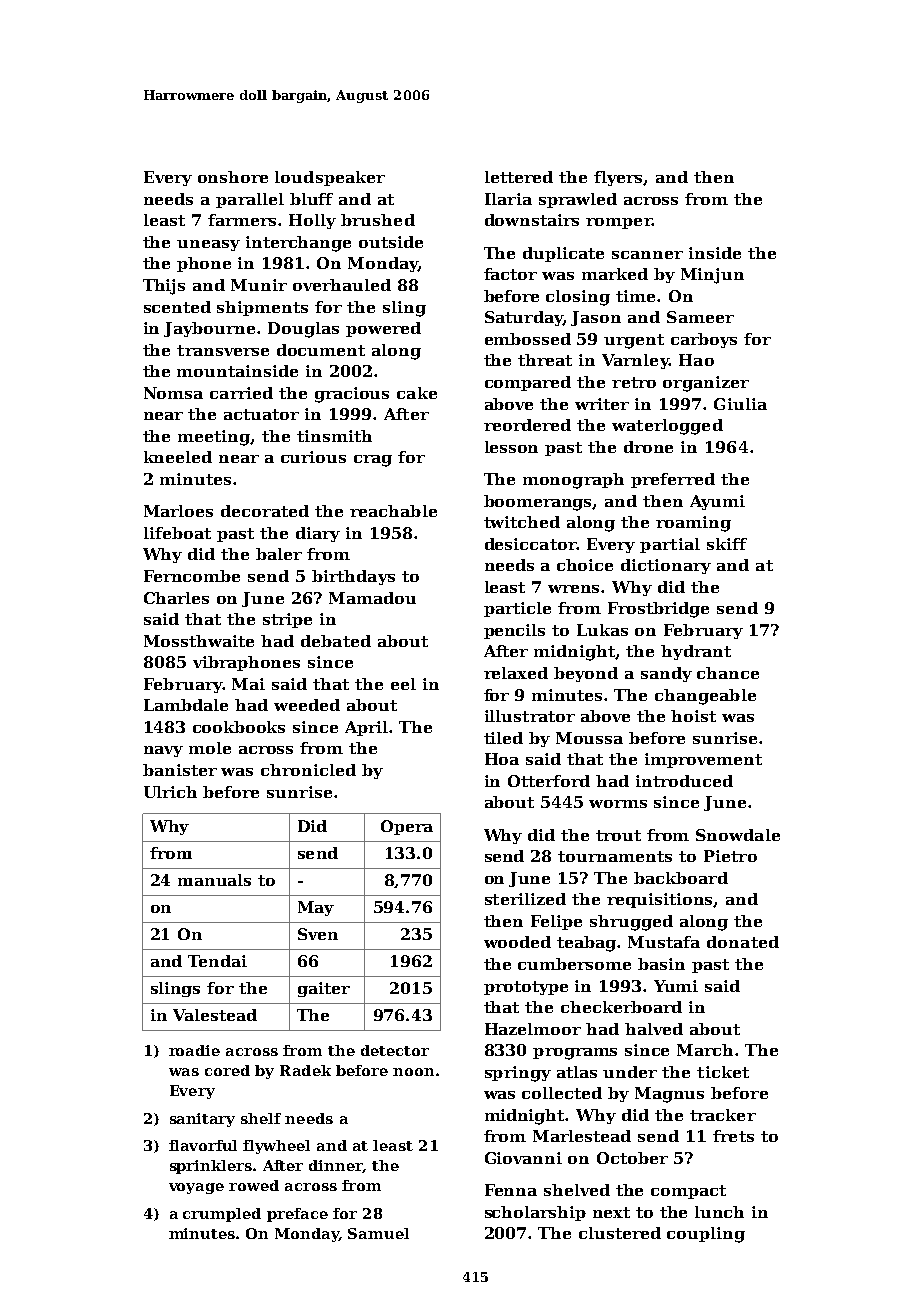 This screenshot has height=1311, width=924. What do you see at coordinates (705, 1050) in the screenshot?
I see `March` at bounding box center [705, 1050].
